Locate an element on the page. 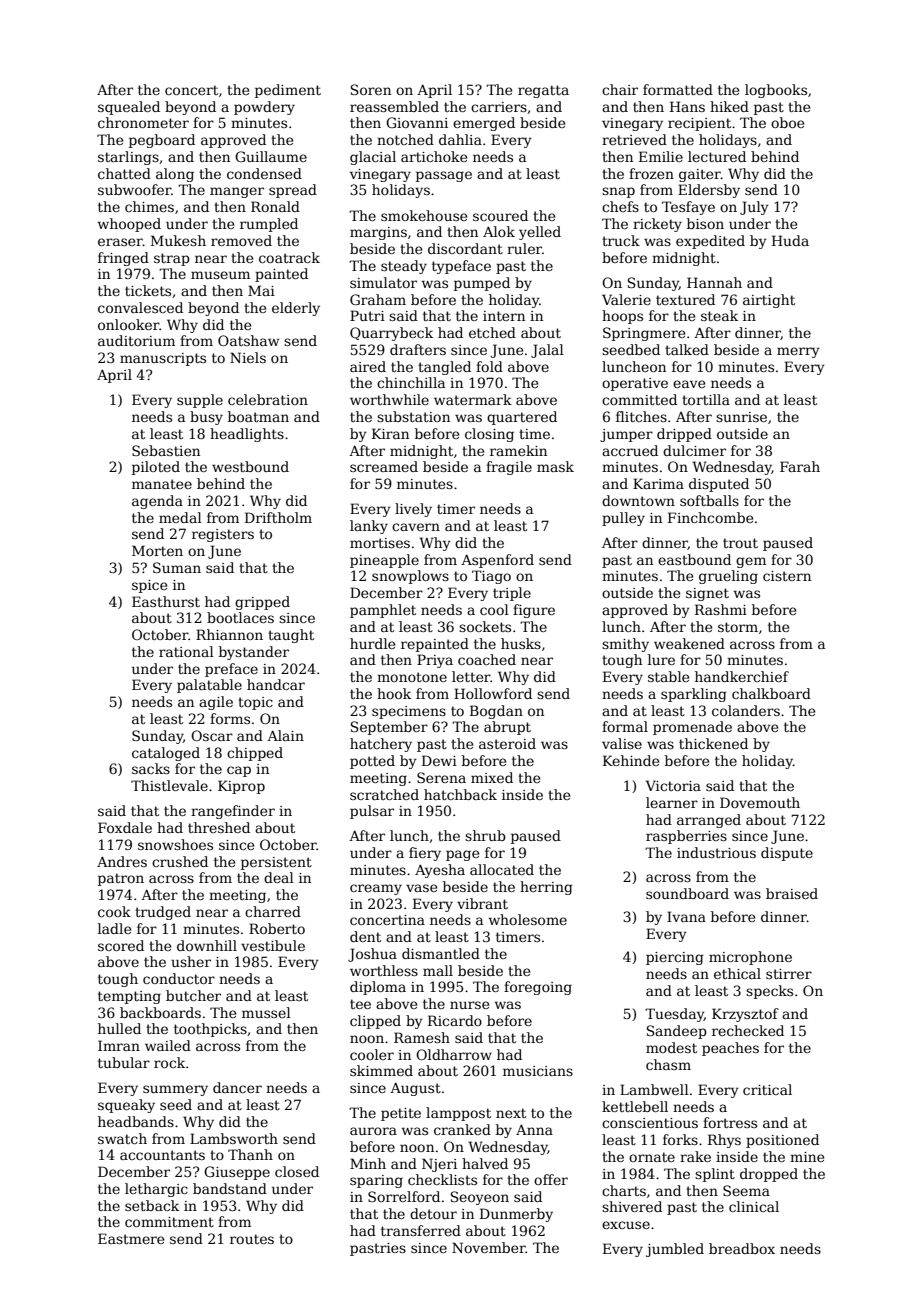 The width and height of the document is (924, 1308). yelled is located at coordinates (540, 233).
